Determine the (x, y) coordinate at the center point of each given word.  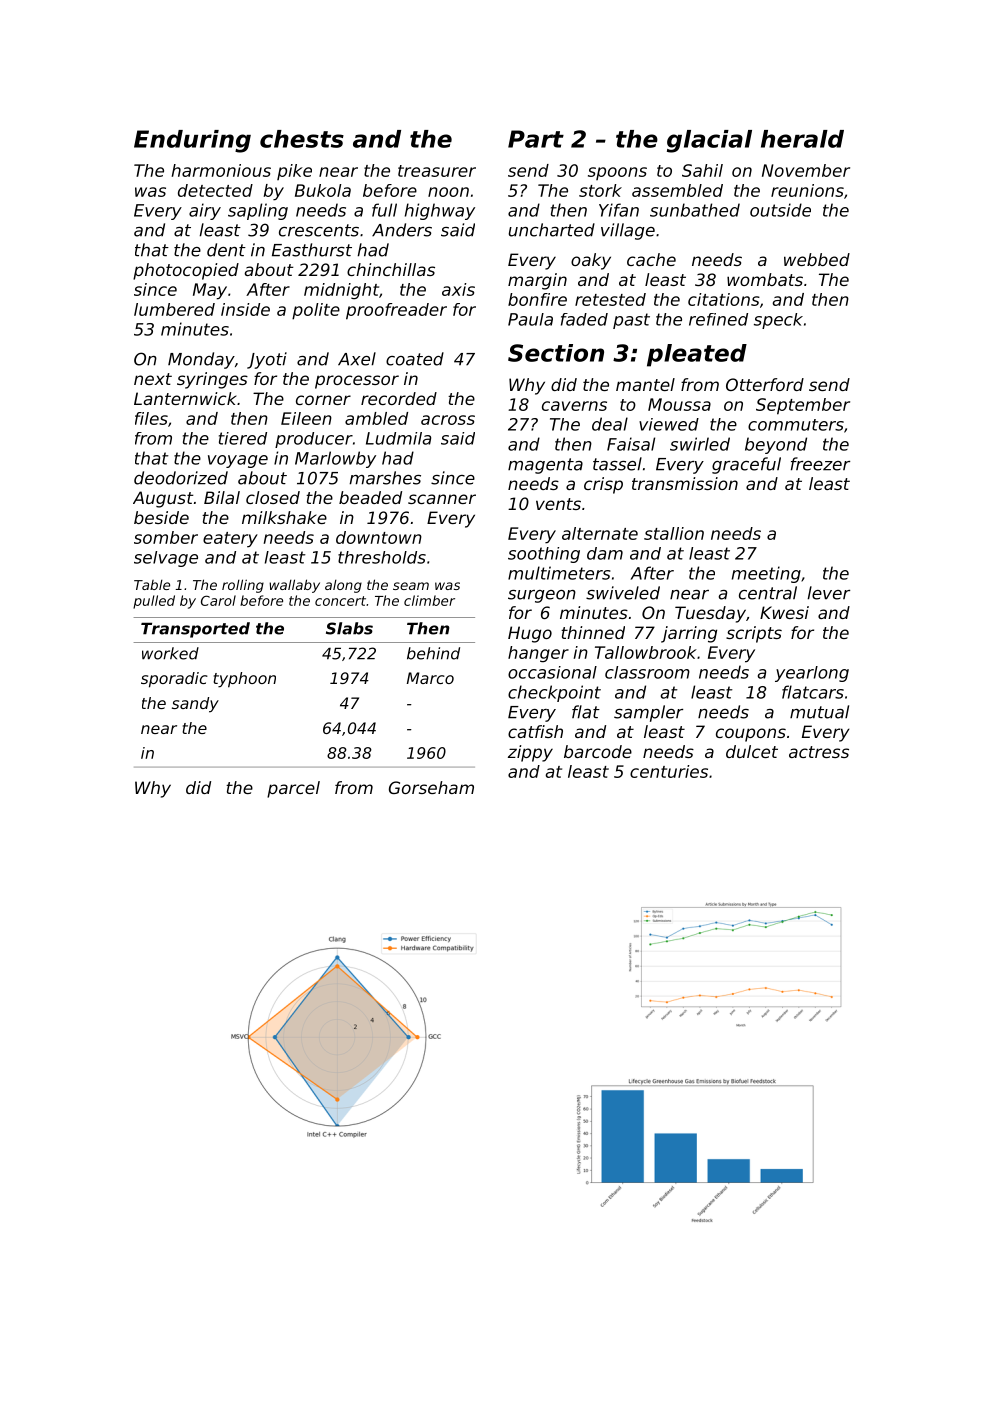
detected (215, 190)
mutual (819, 712)
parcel (293, 789)
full (384, 210)
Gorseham (431, 787)
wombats (765, 279)
